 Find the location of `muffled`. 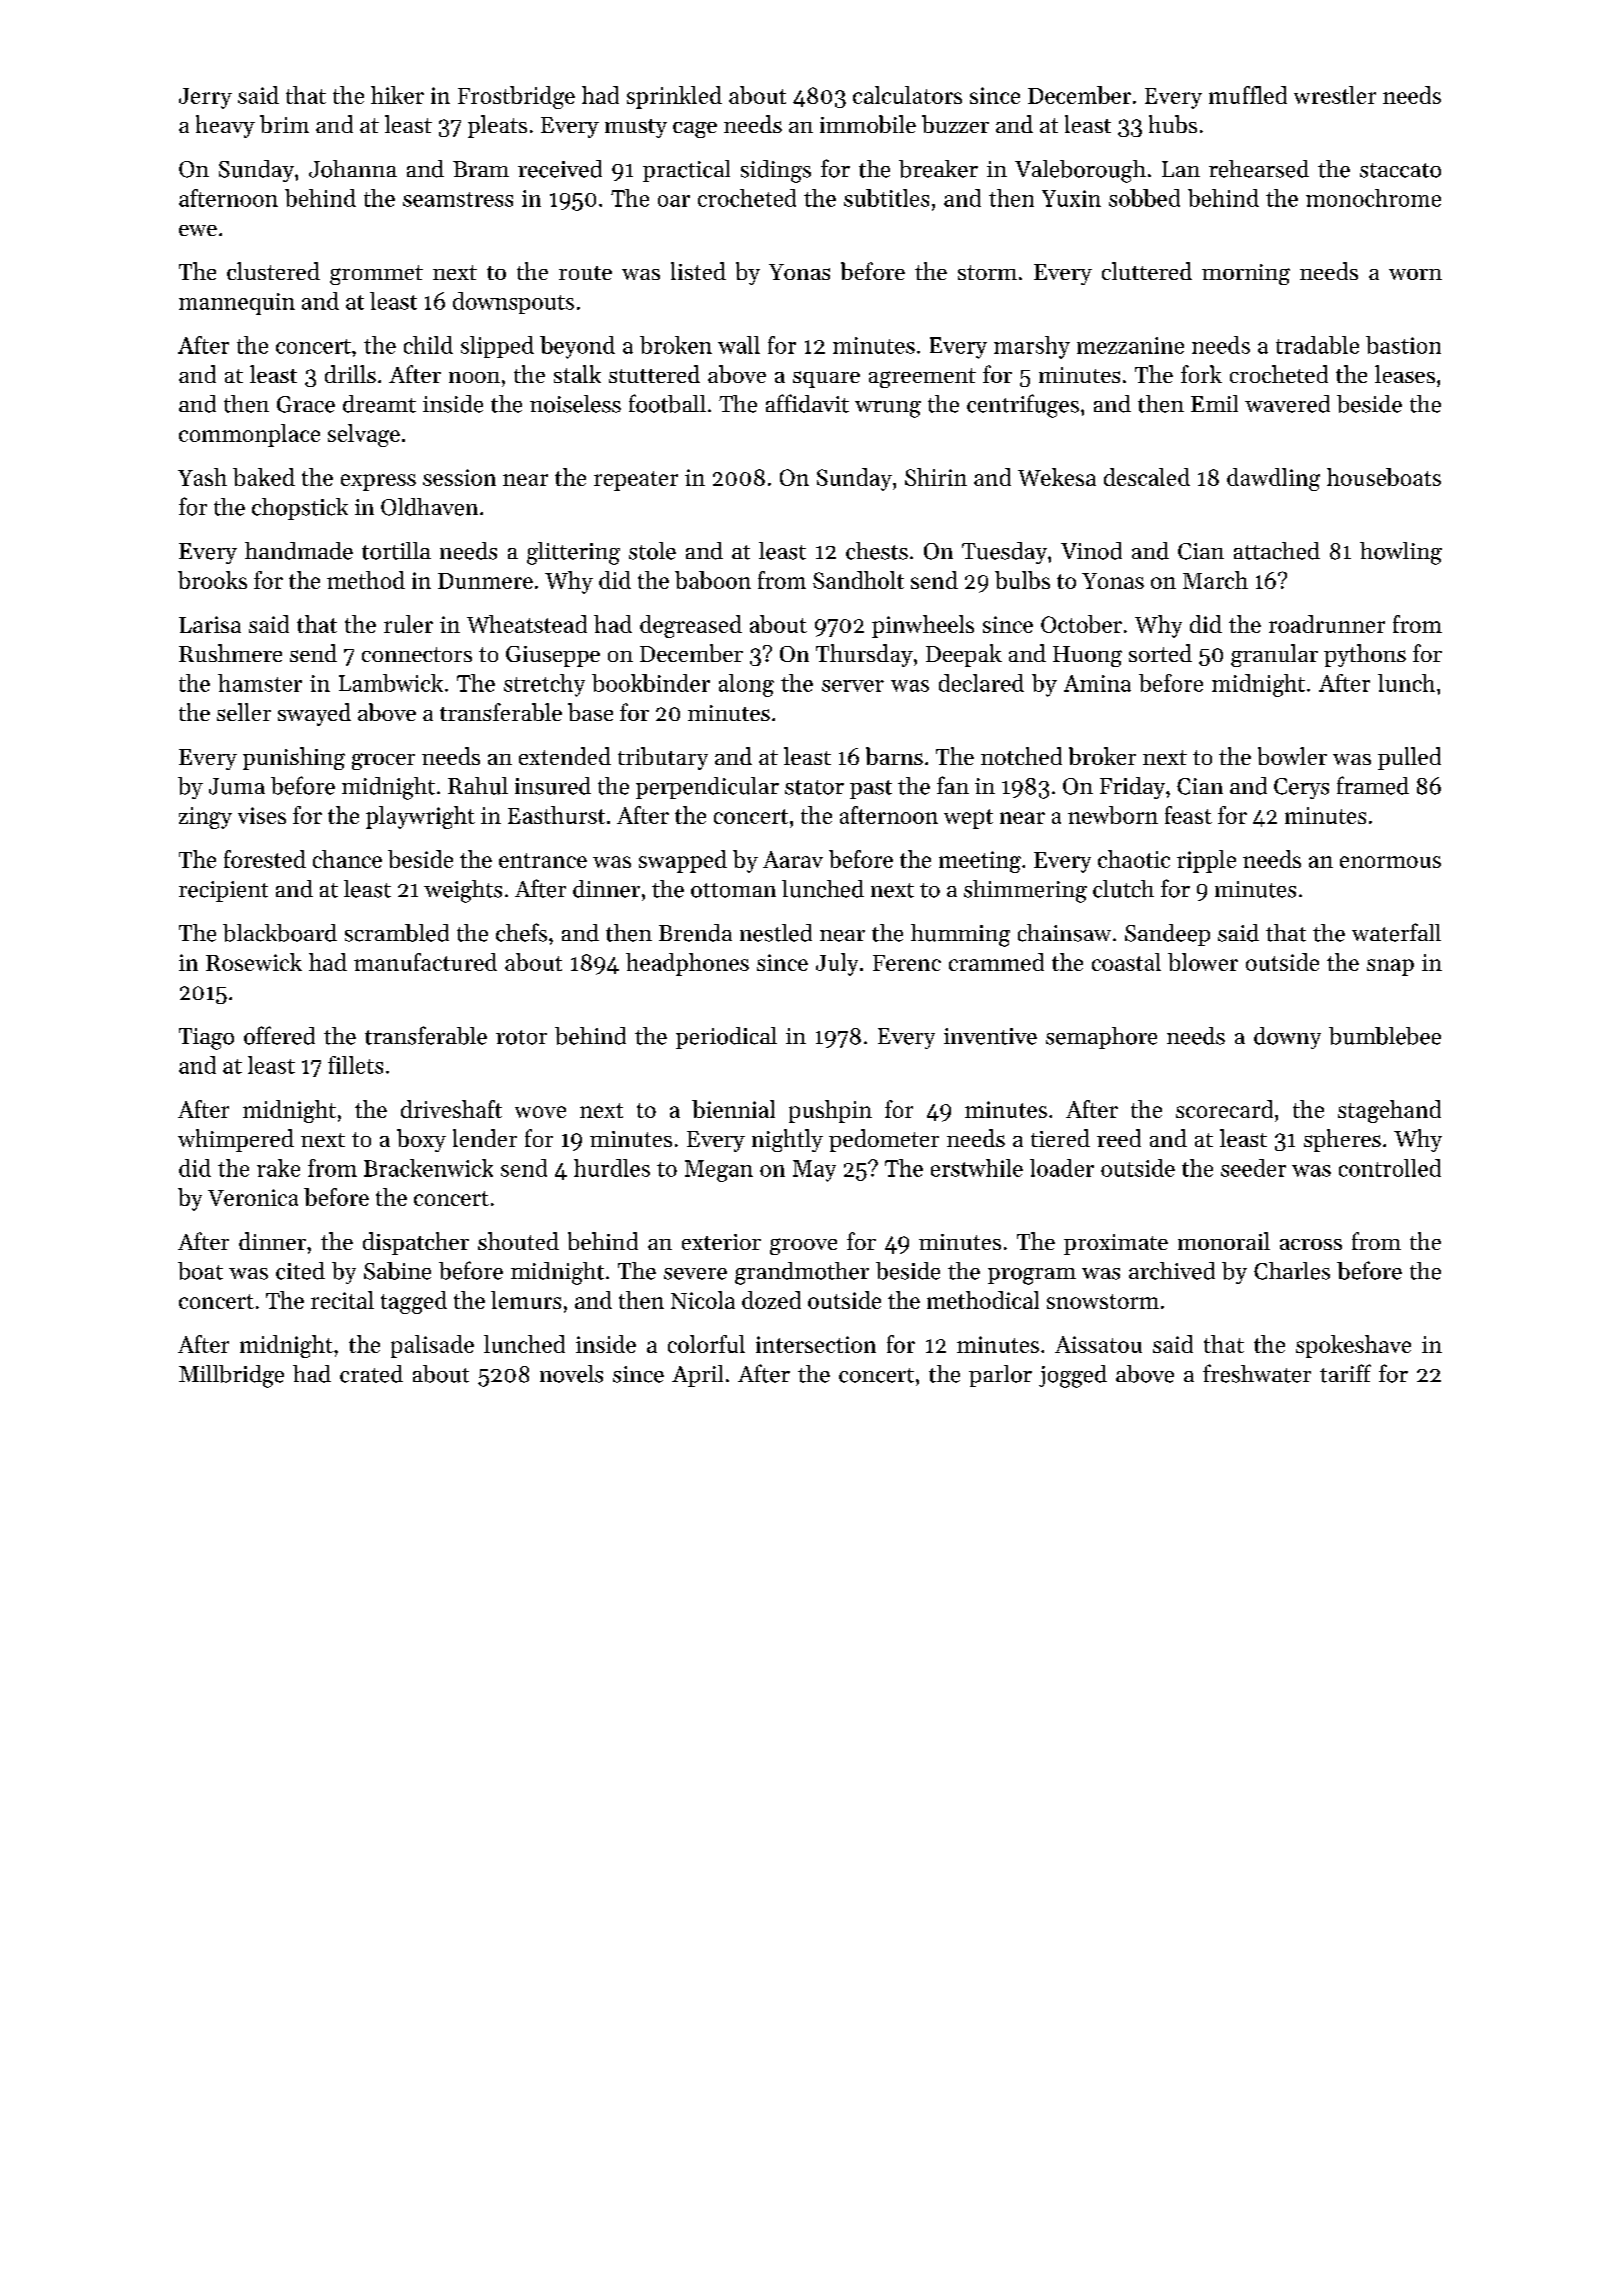

muffled is located at coordinates (1248, 95).
